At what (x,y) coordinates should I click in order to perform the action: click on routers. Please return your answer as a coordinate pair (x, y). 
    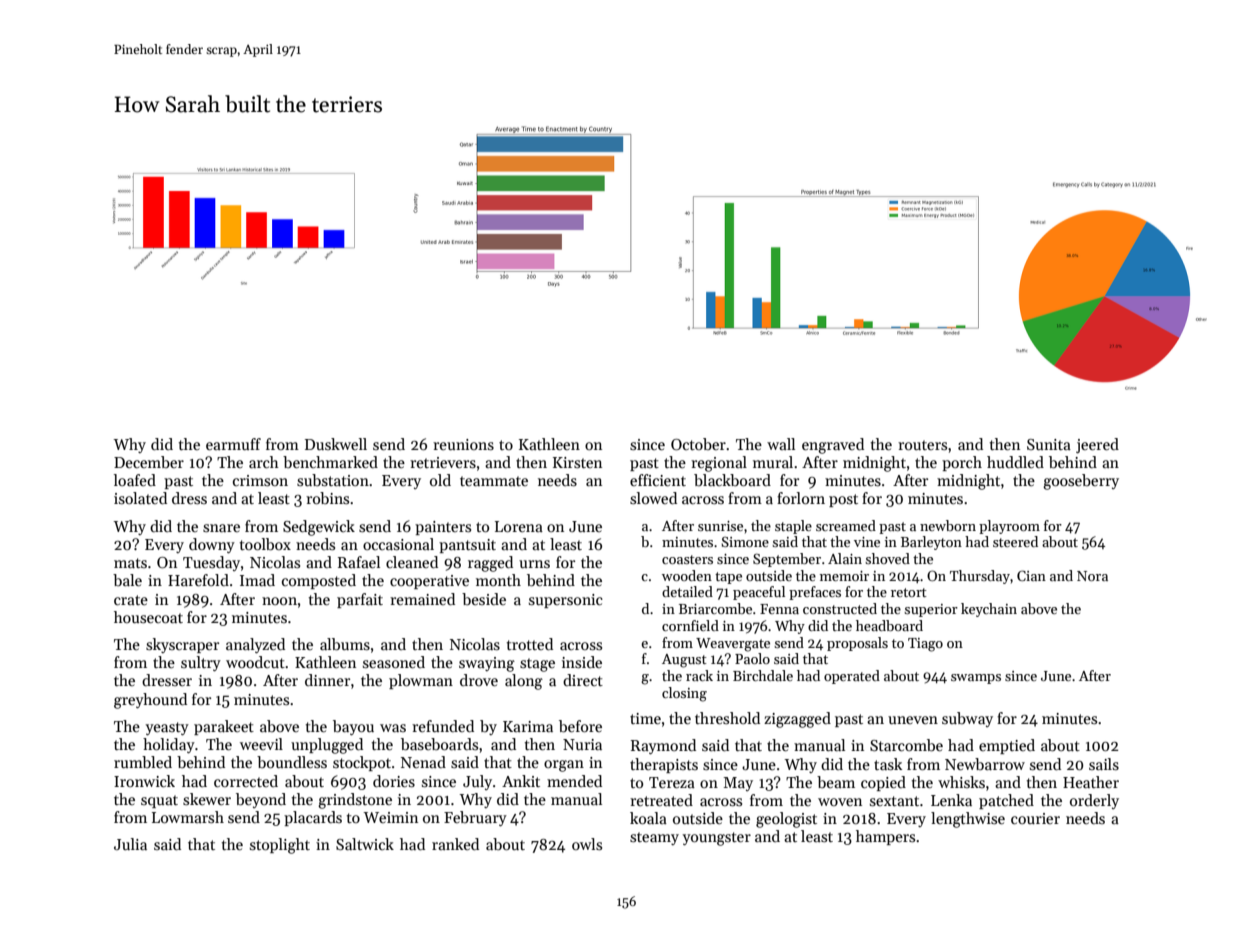
    Looking at the image, I should click on (922, 445).
